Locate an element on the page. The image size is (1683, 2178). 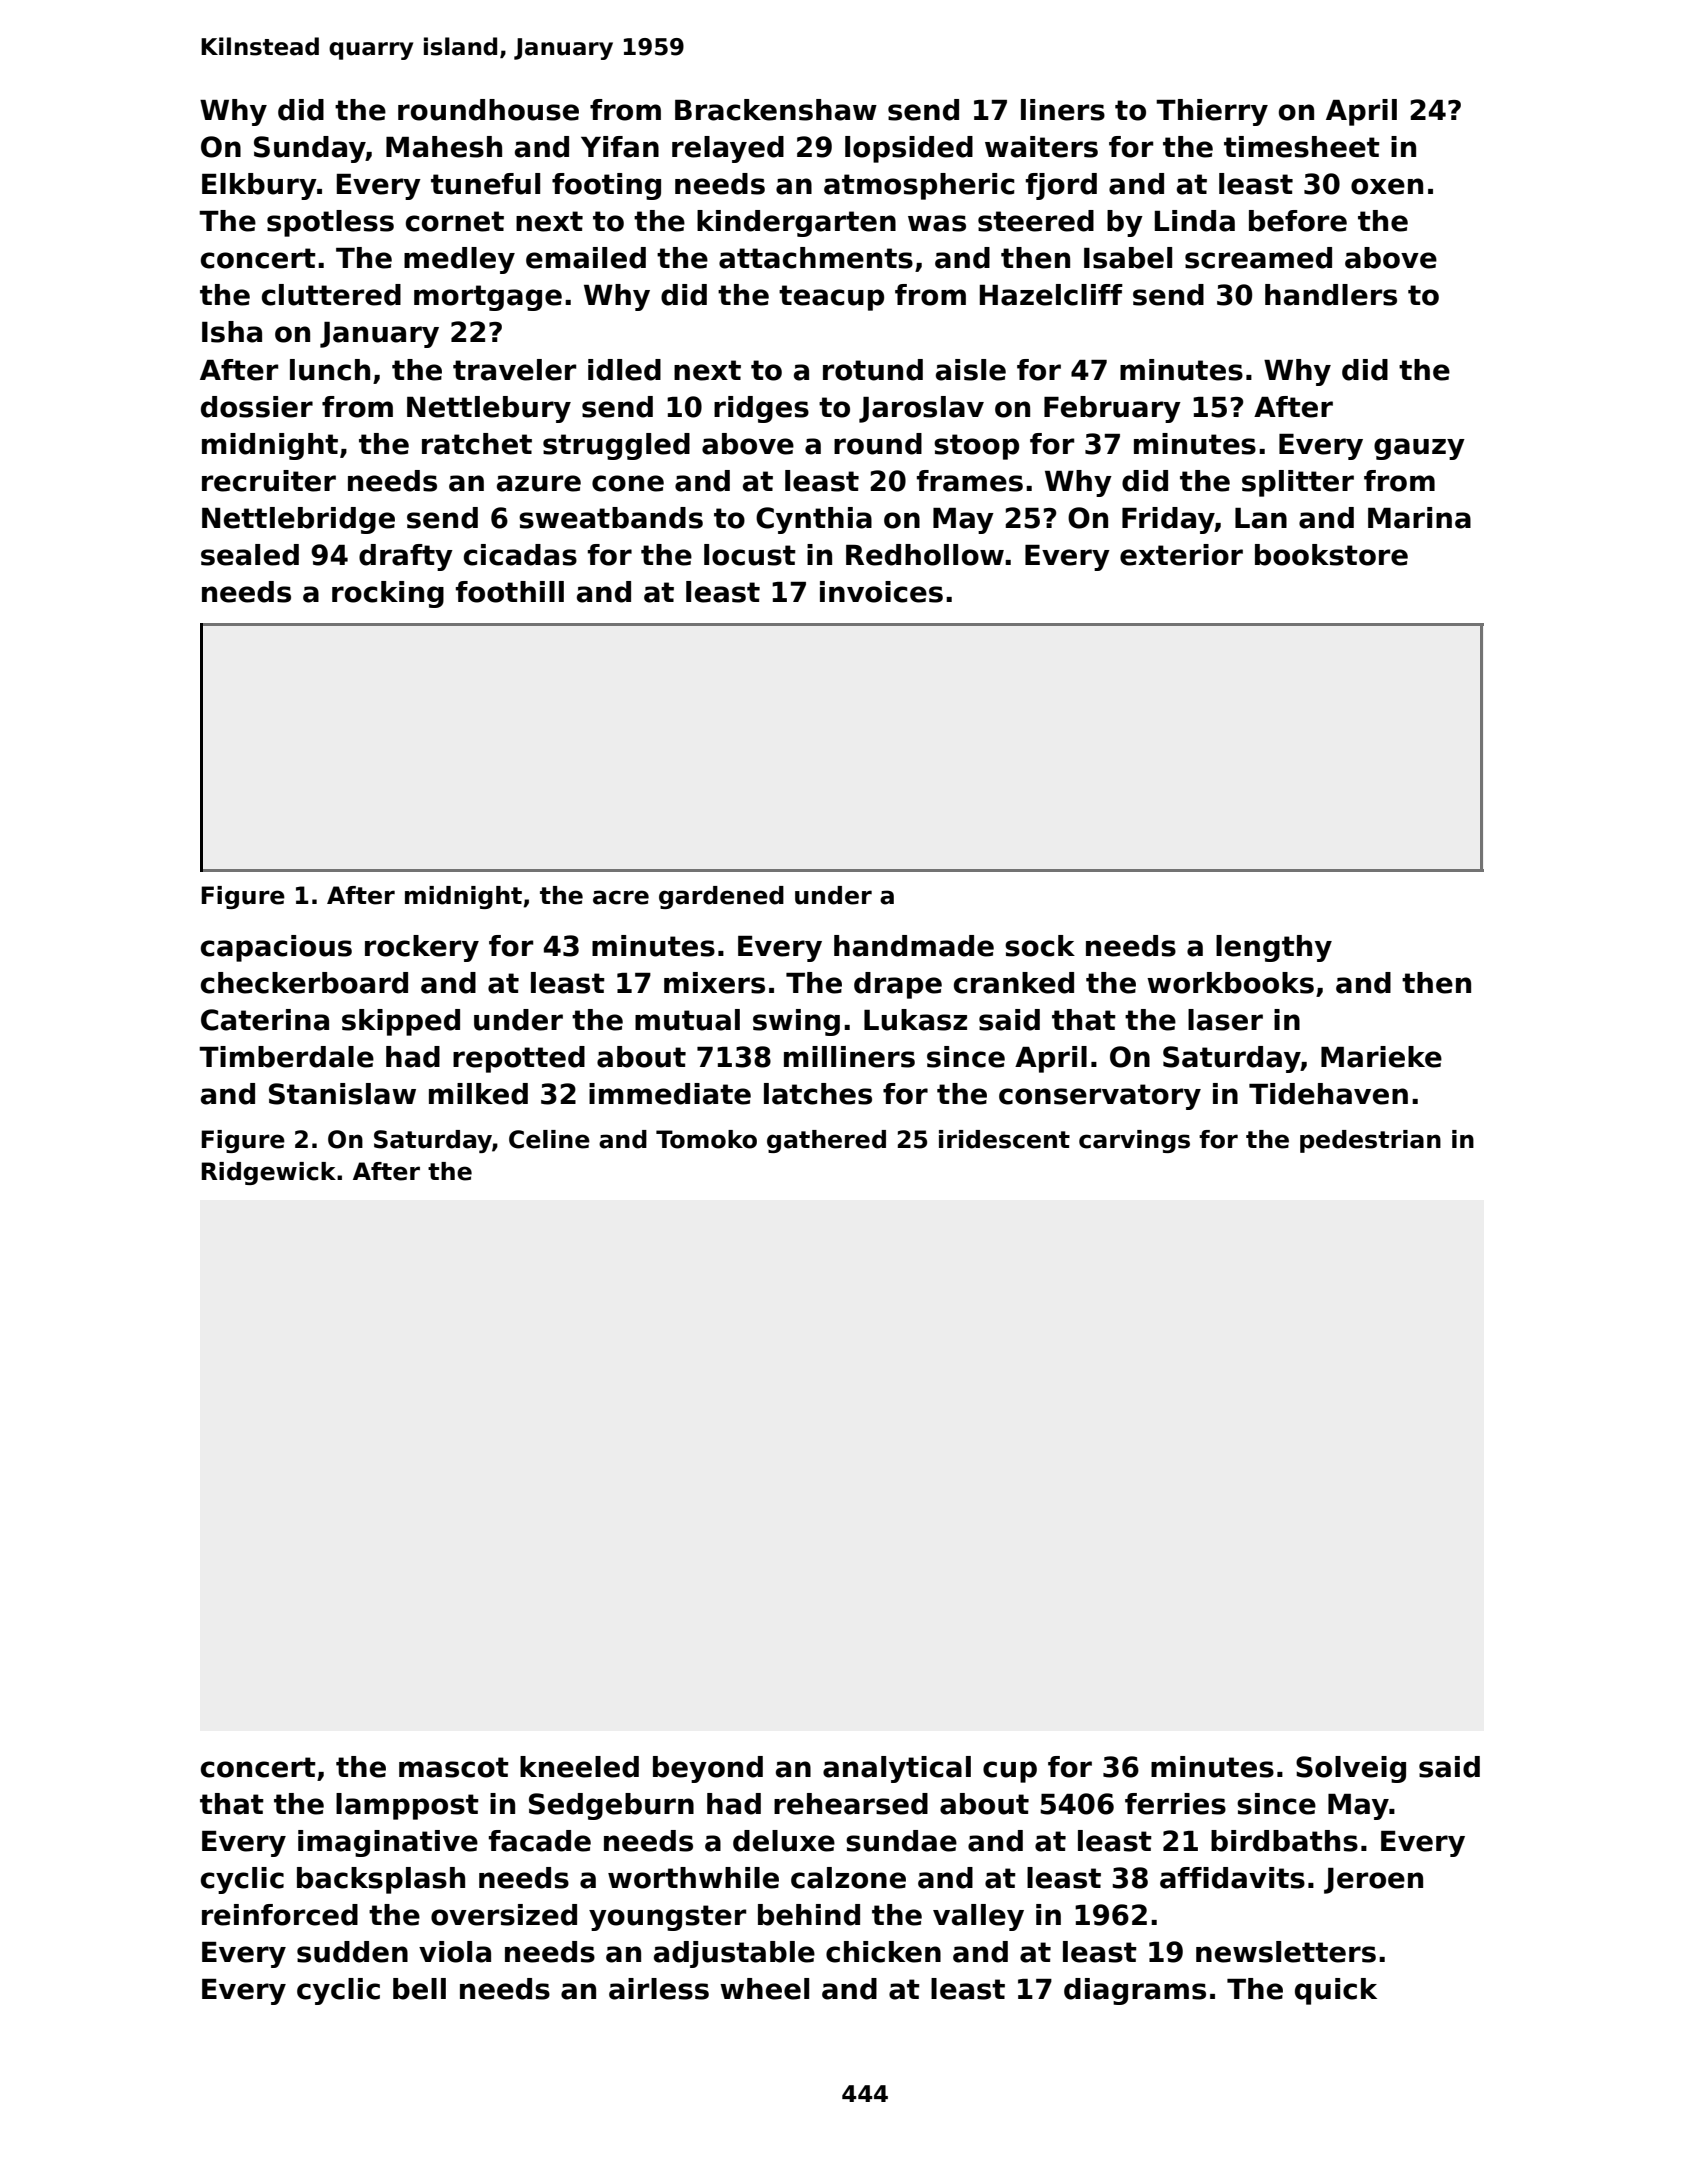
Lukasz is located at coordinates (915, 1020).
